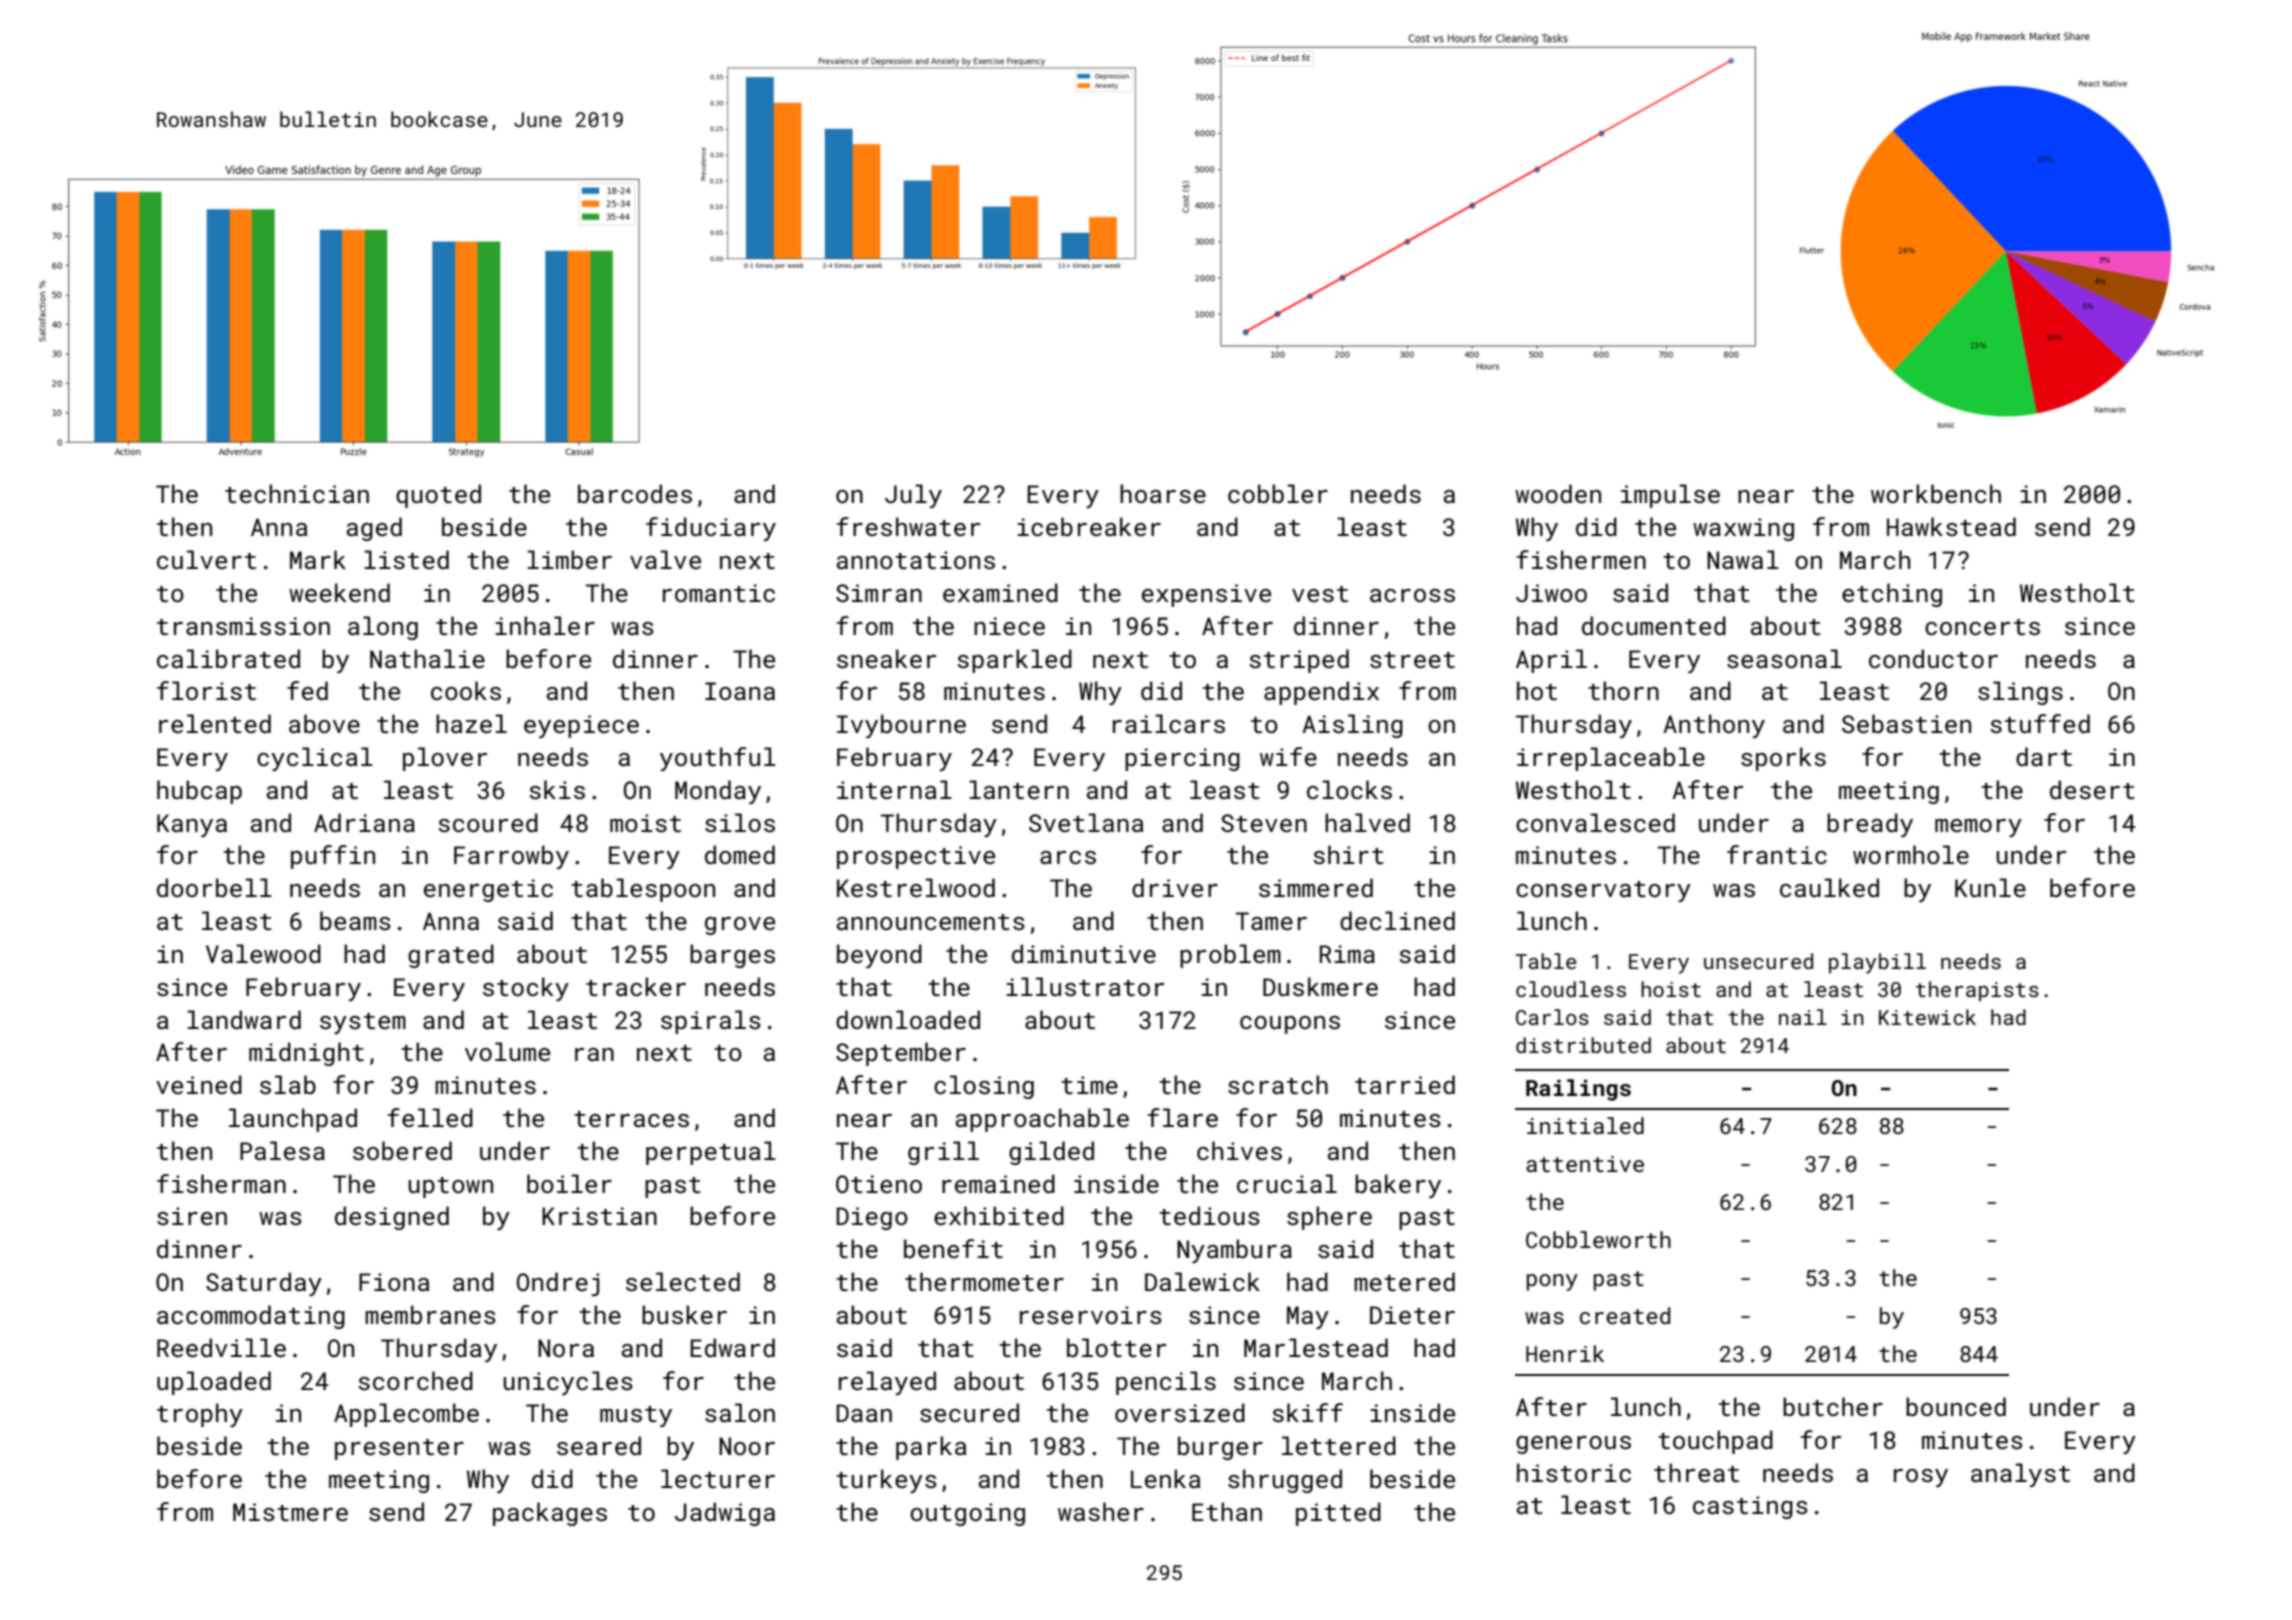 This document has height=1620, width=2292. I want to click on bounced, so click(1956, 1406).
